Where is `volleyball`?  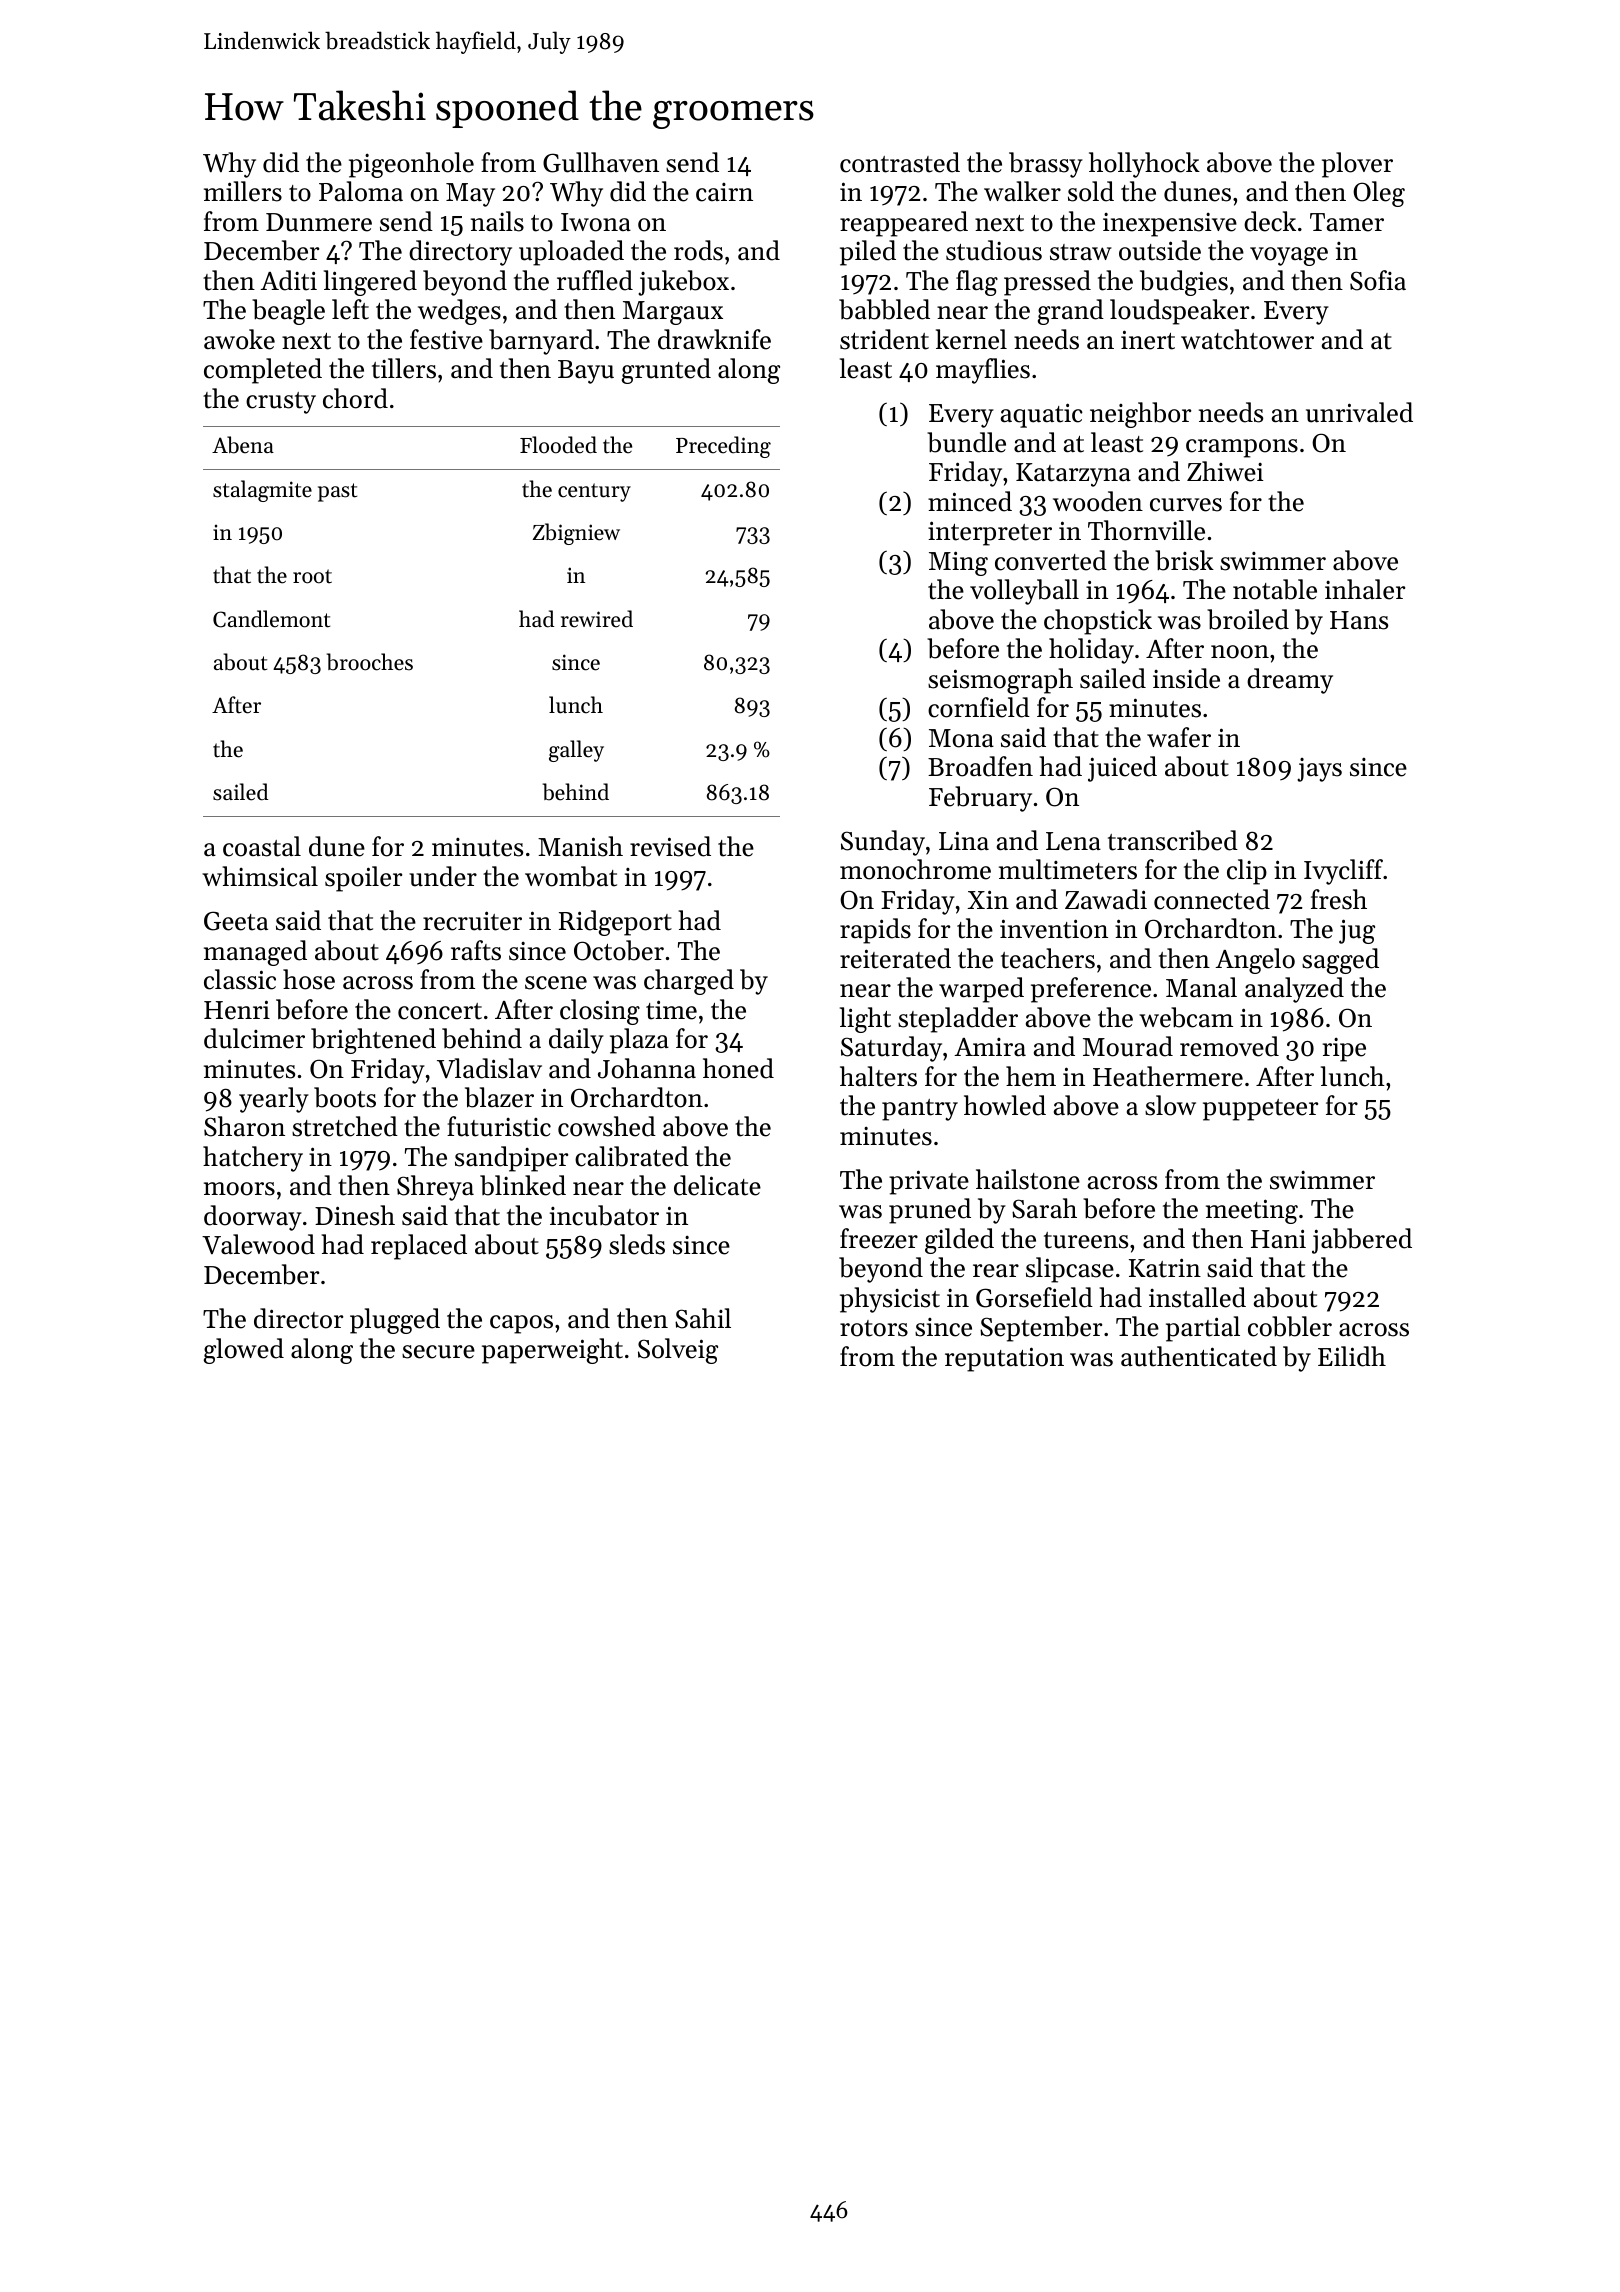 volleyball is located at coordinates (1024, 592).
